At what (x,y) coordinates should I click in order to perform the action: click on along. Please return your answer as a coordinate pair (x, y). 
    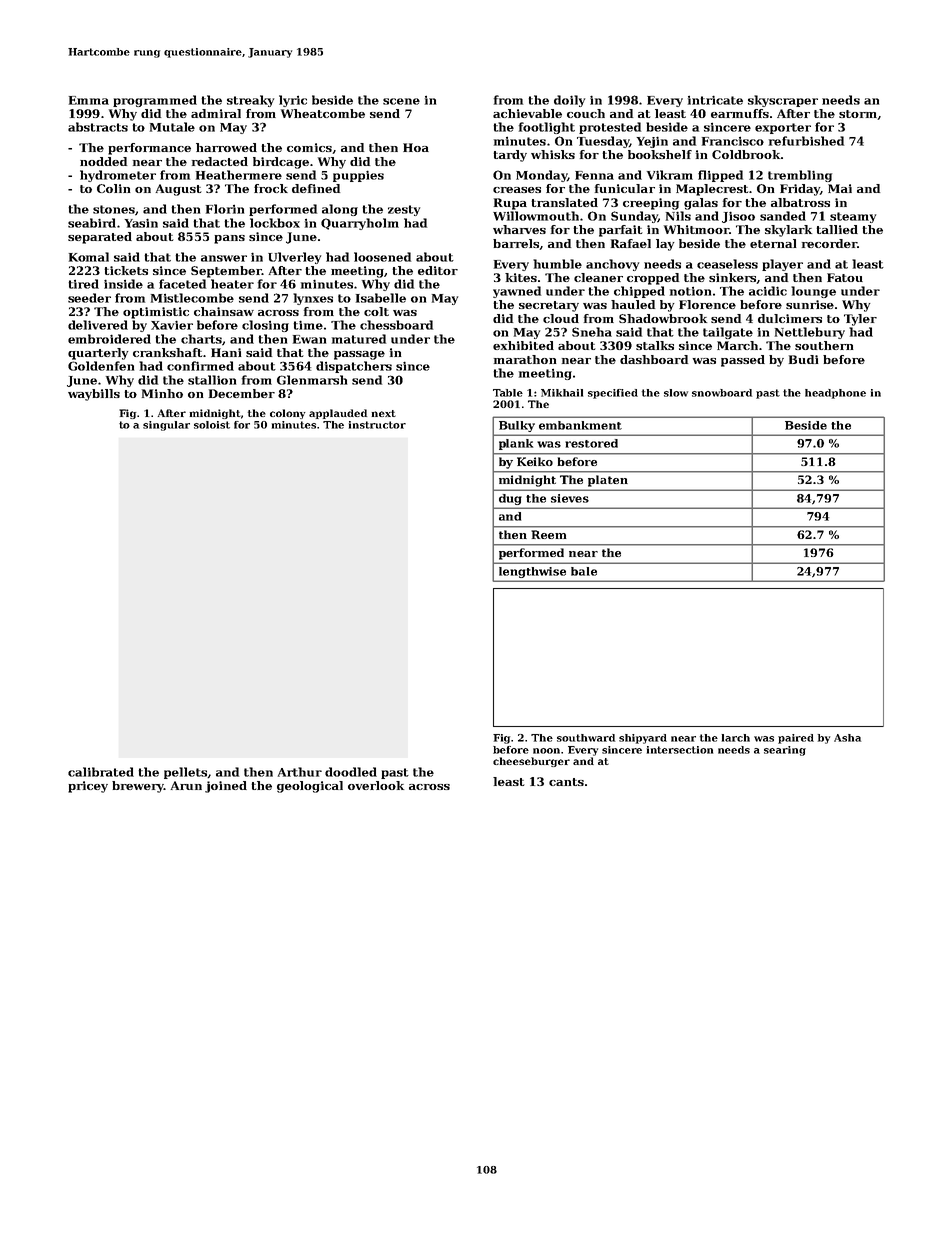
    Looking at the image, I should click on (340, 210).
